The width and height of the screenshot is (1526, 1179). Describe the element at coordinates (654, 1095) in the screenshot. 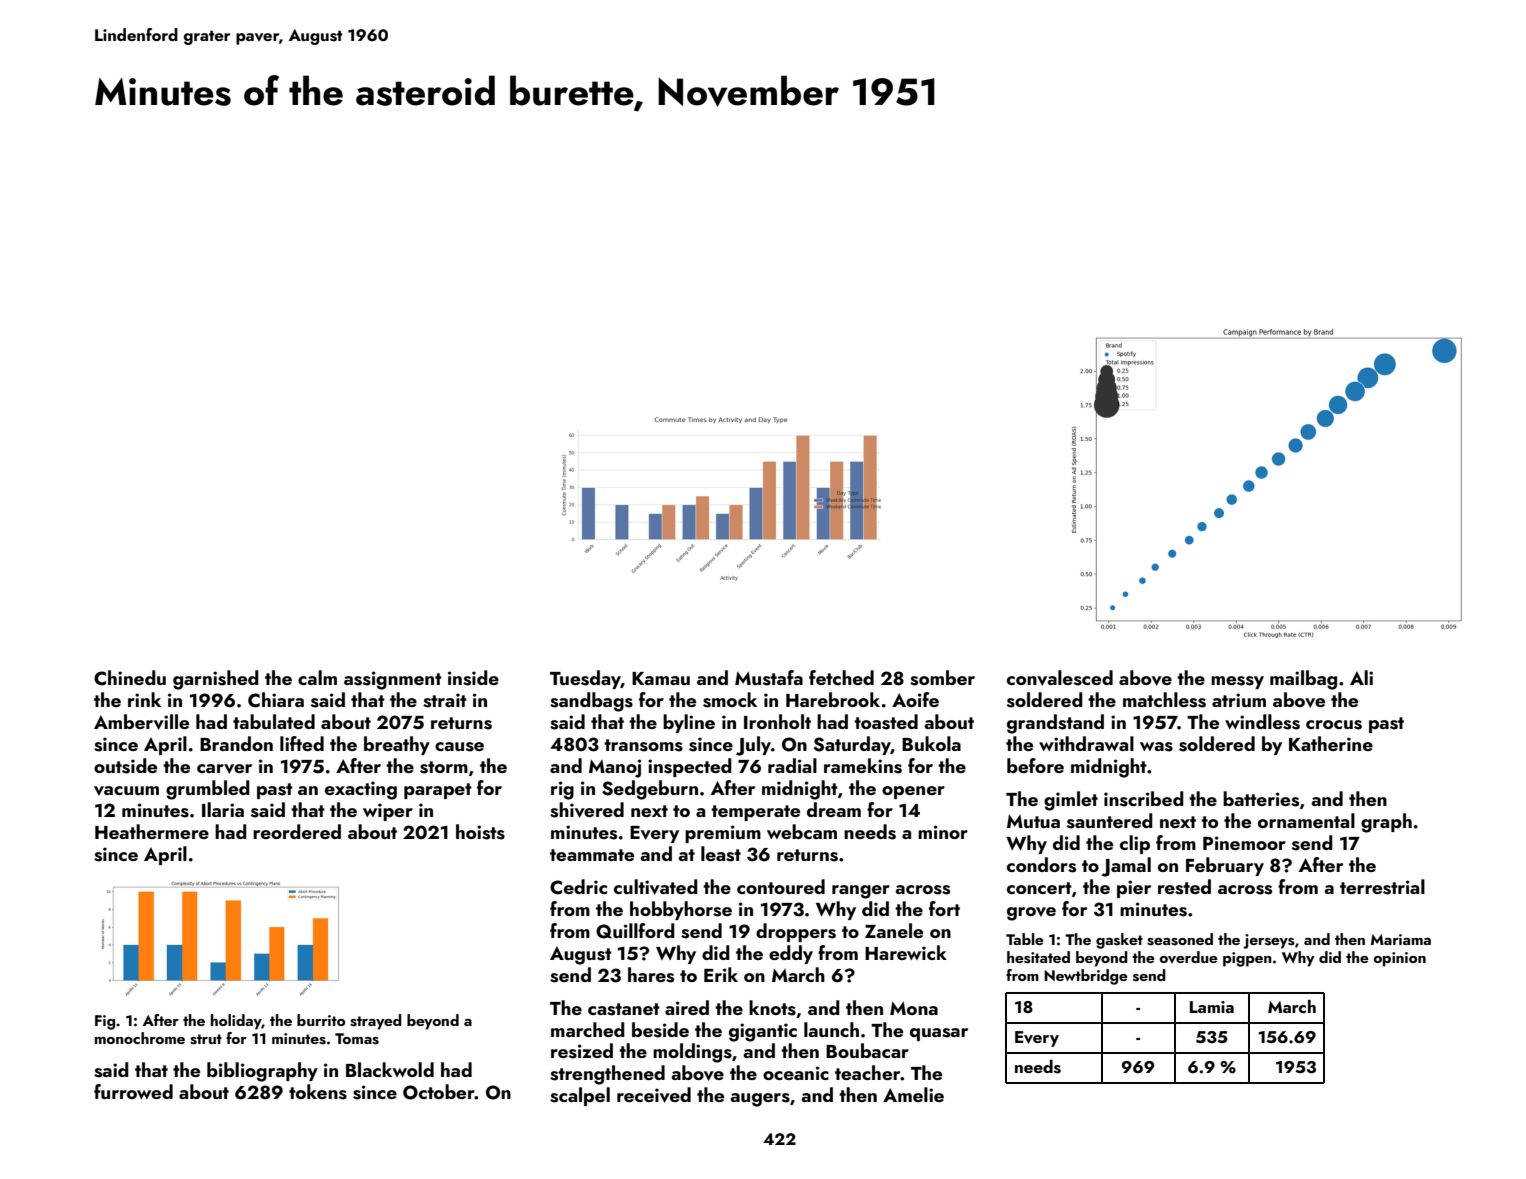

I see `received` at that location.
